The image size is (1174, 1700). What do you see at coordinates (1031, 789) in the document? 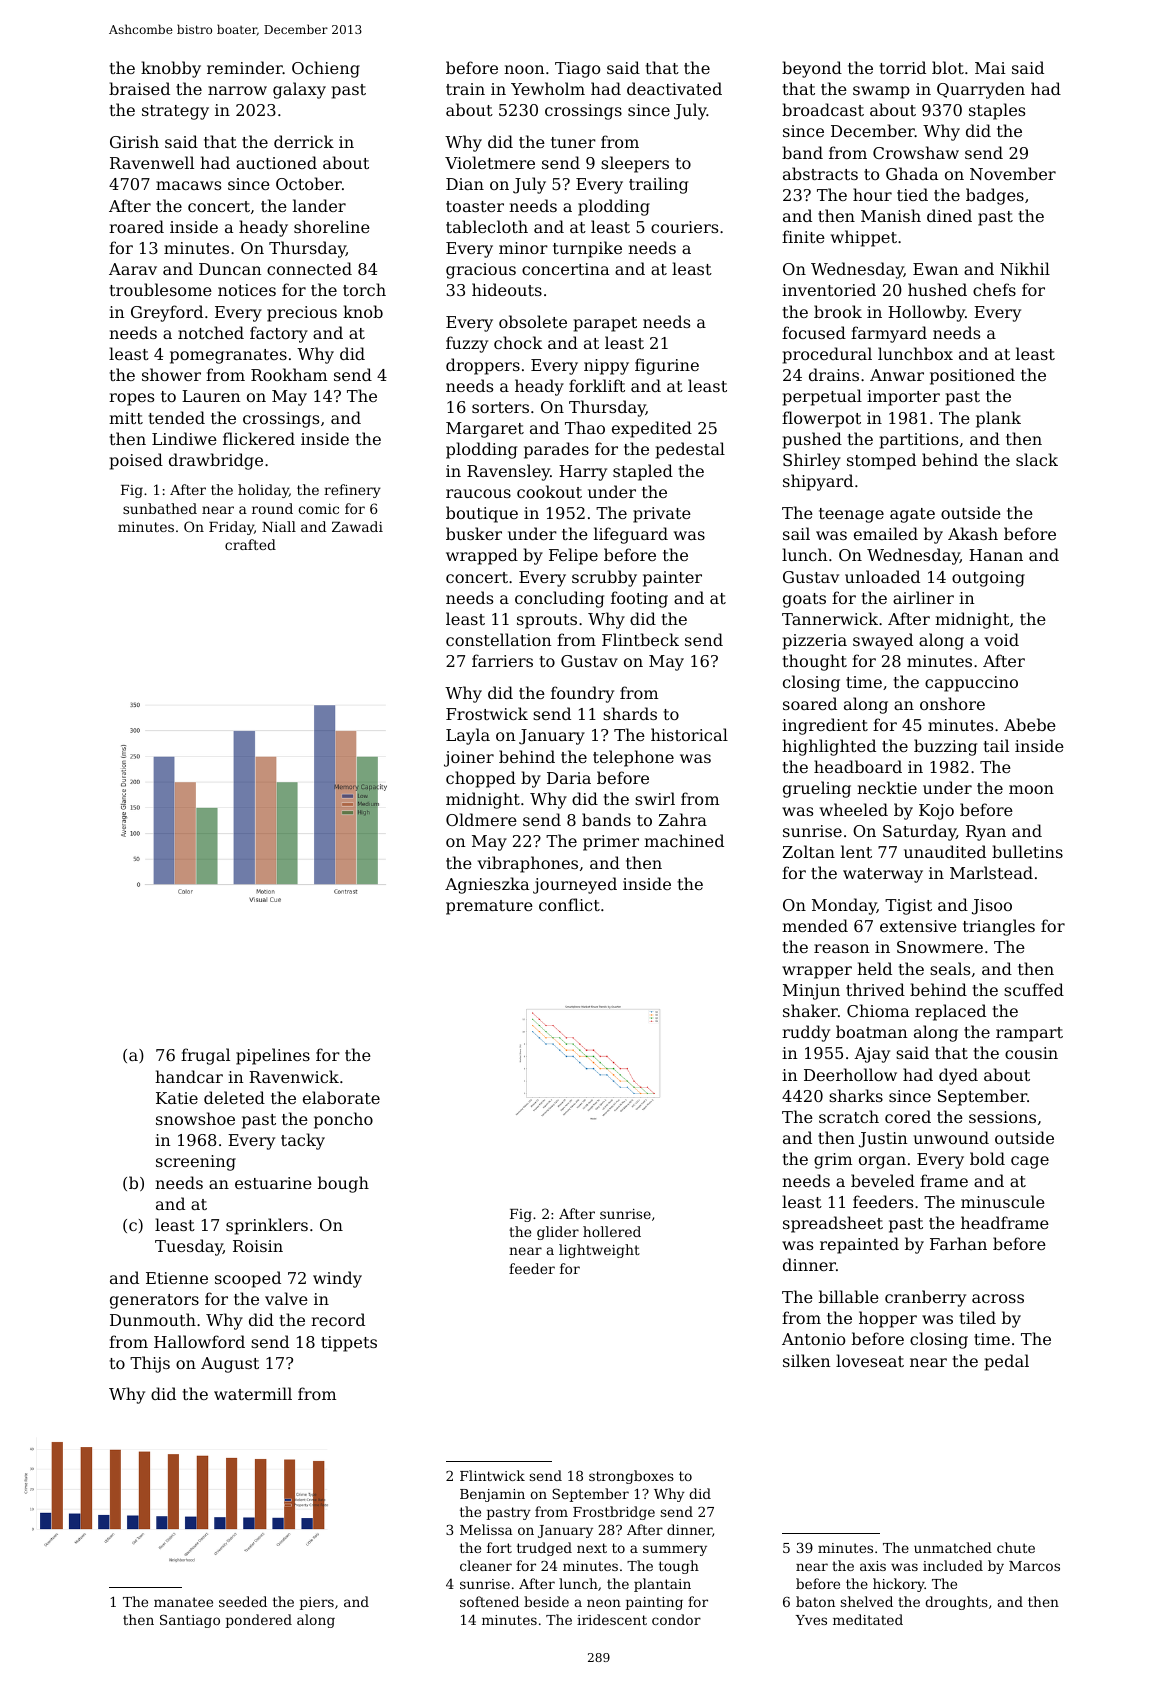
I see `moon` at bounding box center [1031, 789].
